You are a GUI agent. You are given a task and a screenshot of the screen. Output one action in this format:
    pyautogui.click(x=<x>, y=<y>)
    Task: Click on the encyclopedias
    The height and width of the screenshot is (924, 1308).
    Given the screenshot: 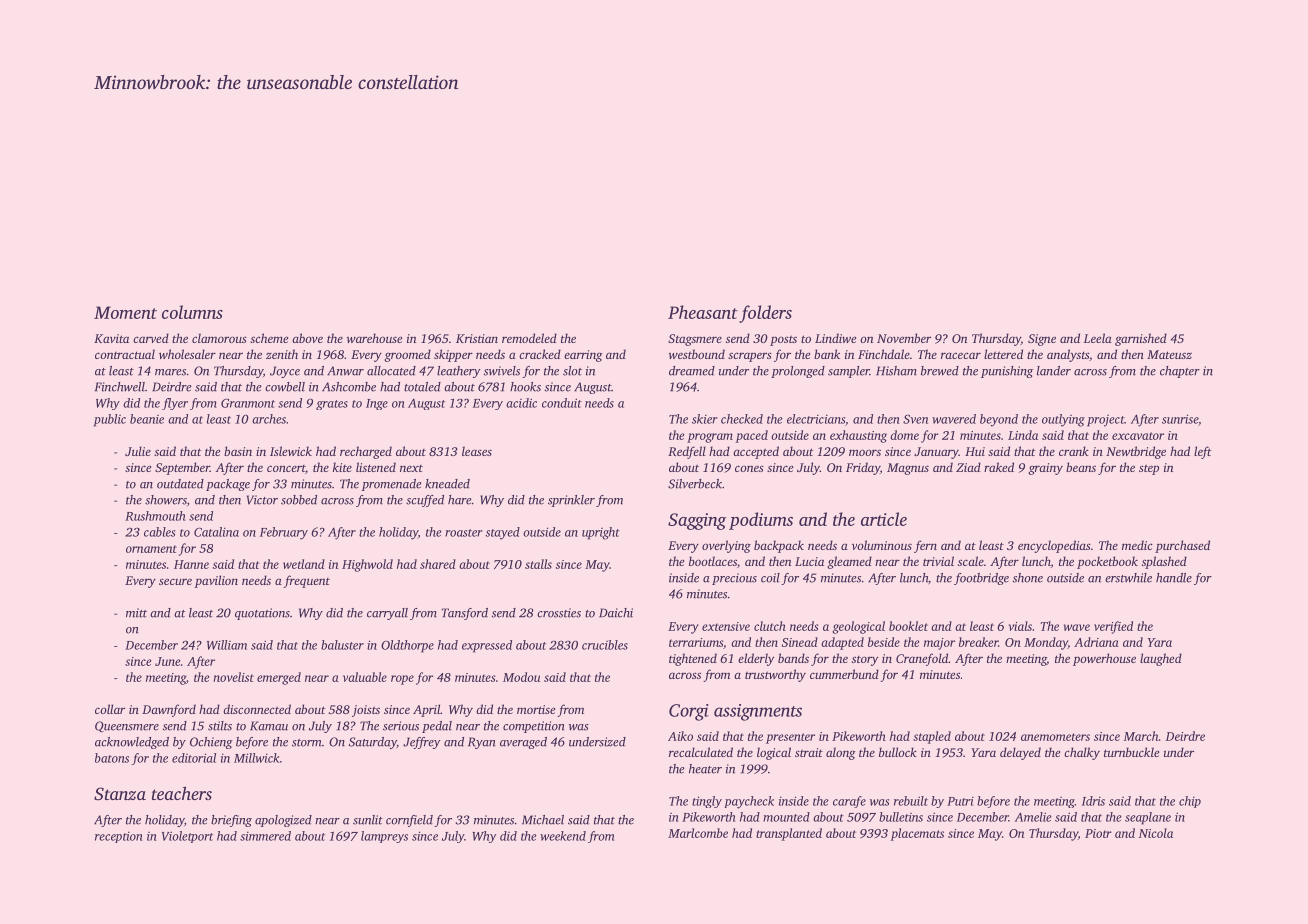 What is the action you would take?
    pyautogui.click(x=1054, y=546)
